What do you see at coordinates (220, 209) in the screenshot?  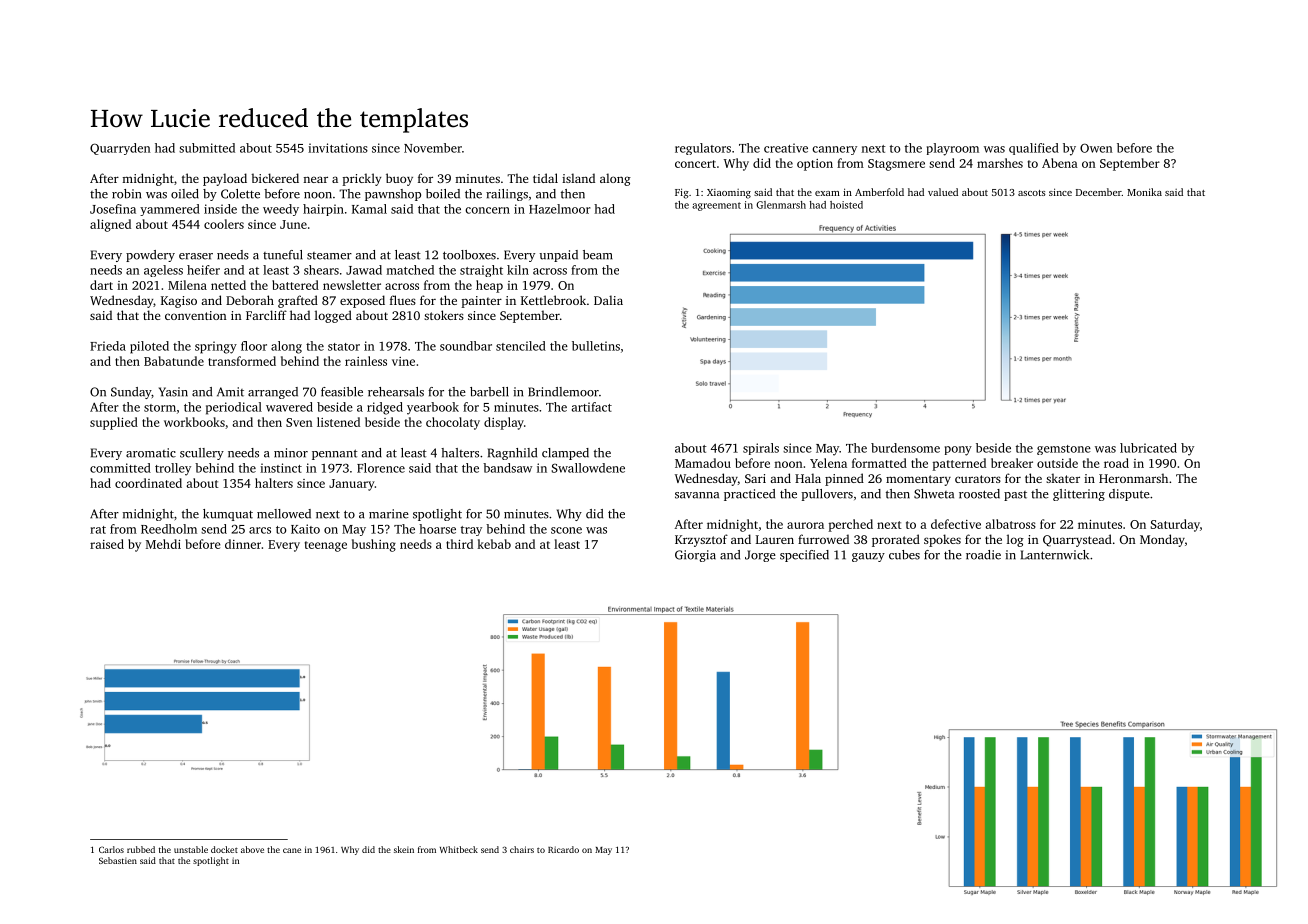 I see `inside` at bounding box center [220, 209].
